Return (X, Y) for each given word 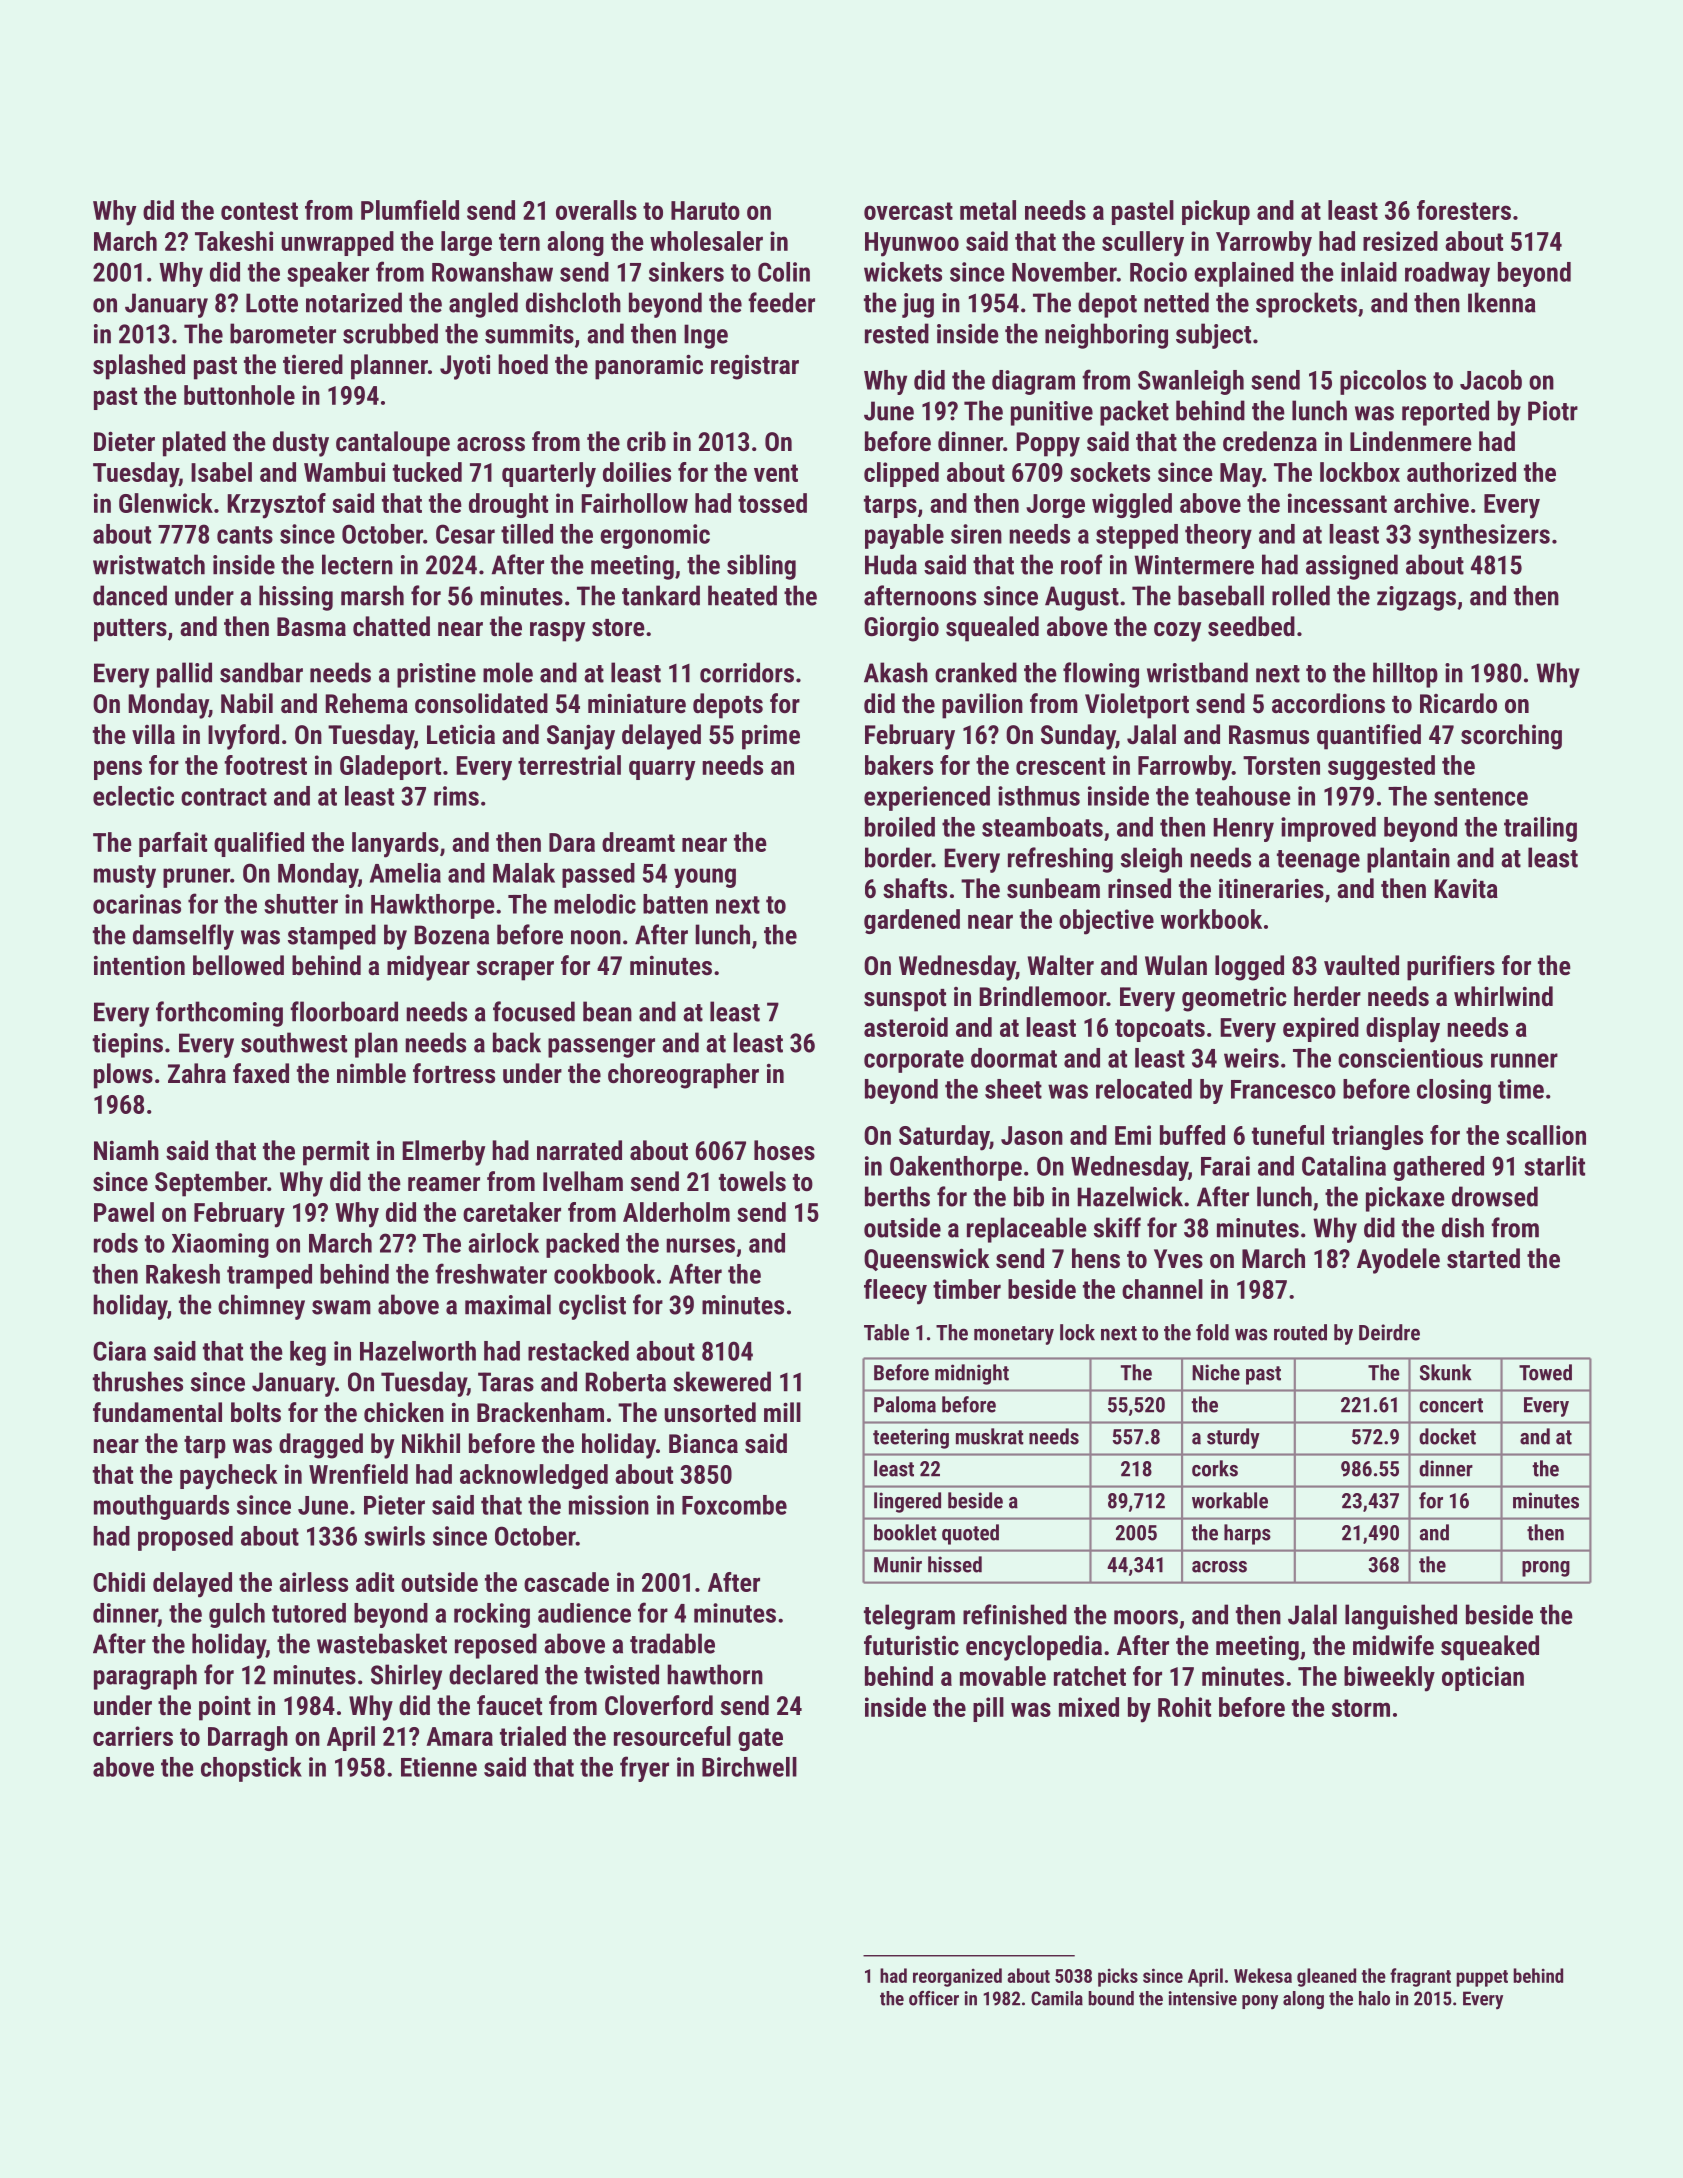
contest (259, 211)
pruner (196, 878)
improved (1328, 829)
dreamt (638, 842)
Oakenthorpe (956, 1168)
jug (918, 305)
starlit (1554, 1166)
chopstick (251, 1769)
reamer (444, 1184)
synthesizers (1484, 536)
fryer (644, 1769)
